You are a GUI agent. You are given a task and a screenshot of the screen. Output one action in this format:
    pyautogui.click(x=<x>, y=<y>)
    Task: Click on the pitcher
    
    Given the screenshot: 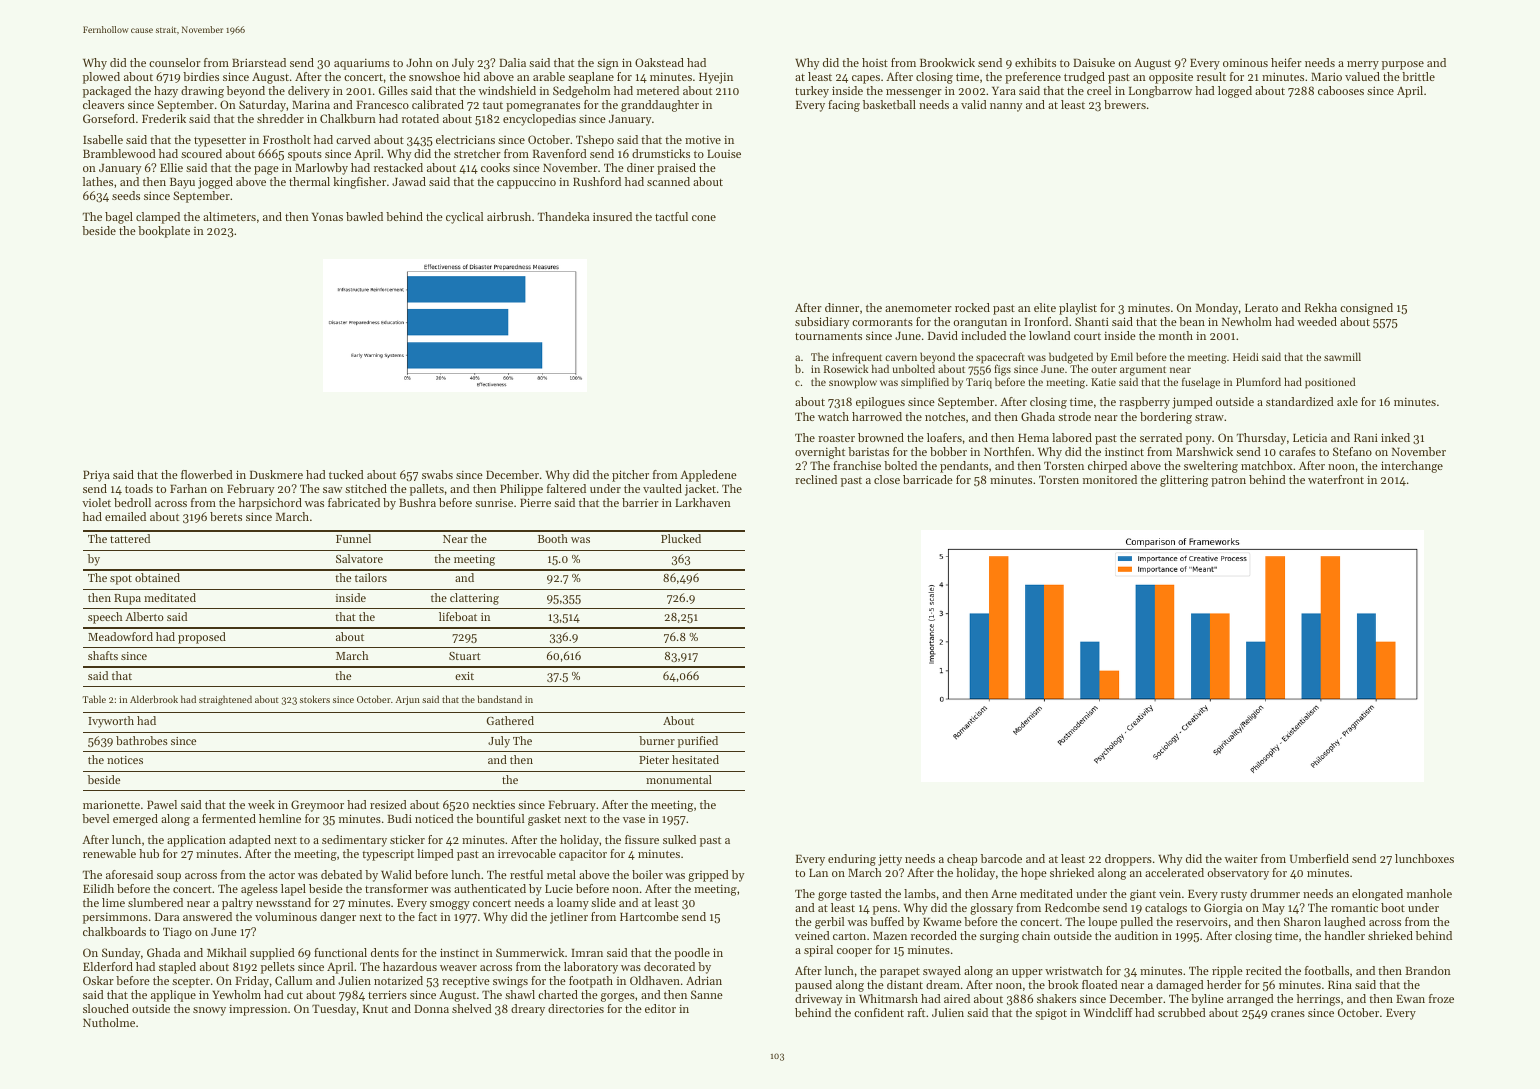 What is the action you would take?
    pyautogui.click(x=630, y=476)
